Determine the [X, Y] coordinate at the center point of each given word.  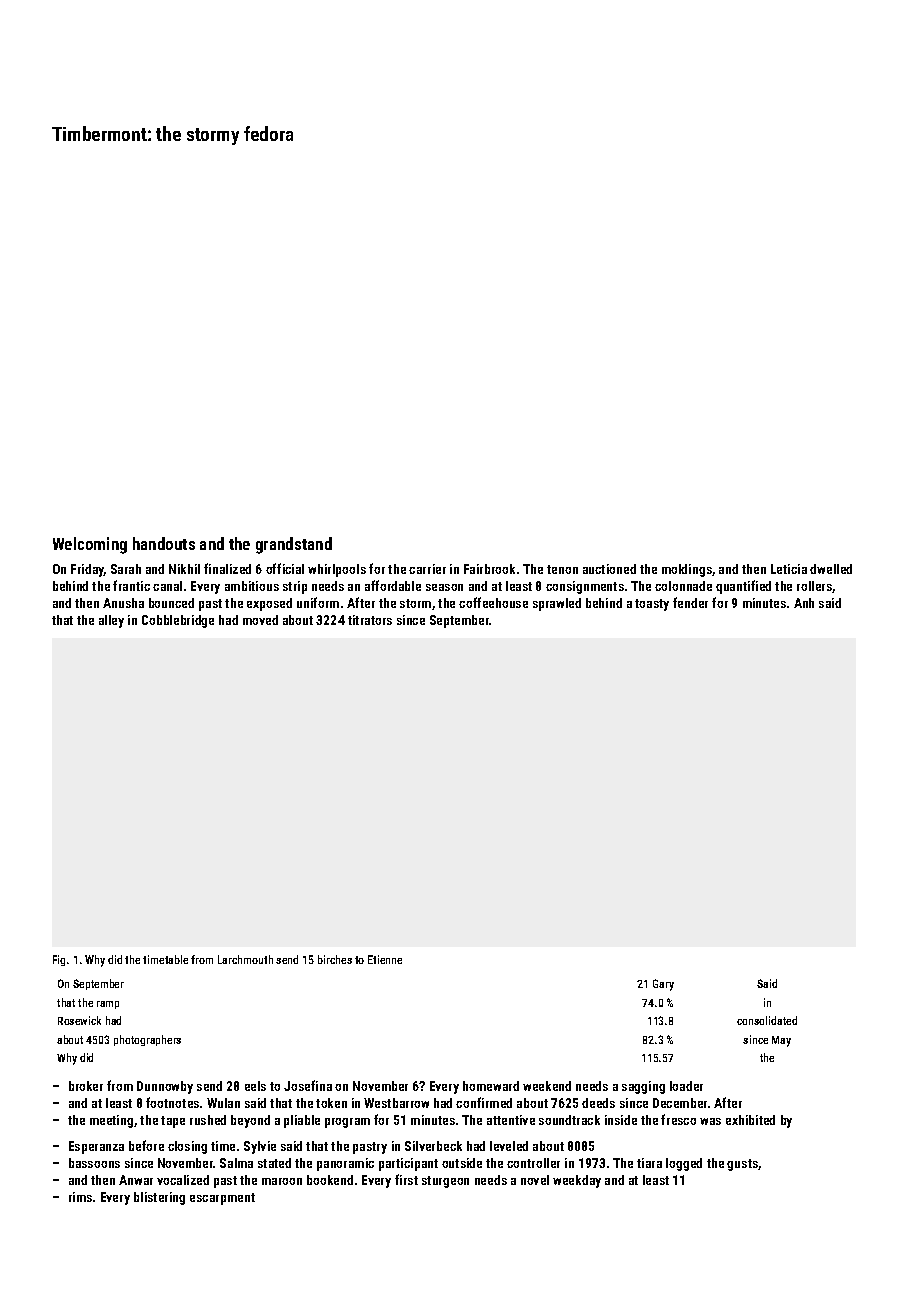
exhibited [750, 1120]
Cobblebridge [178, 621]
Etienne [385, 959]
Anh [804, 603]
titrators [370, 620]
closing [187, 1147]
